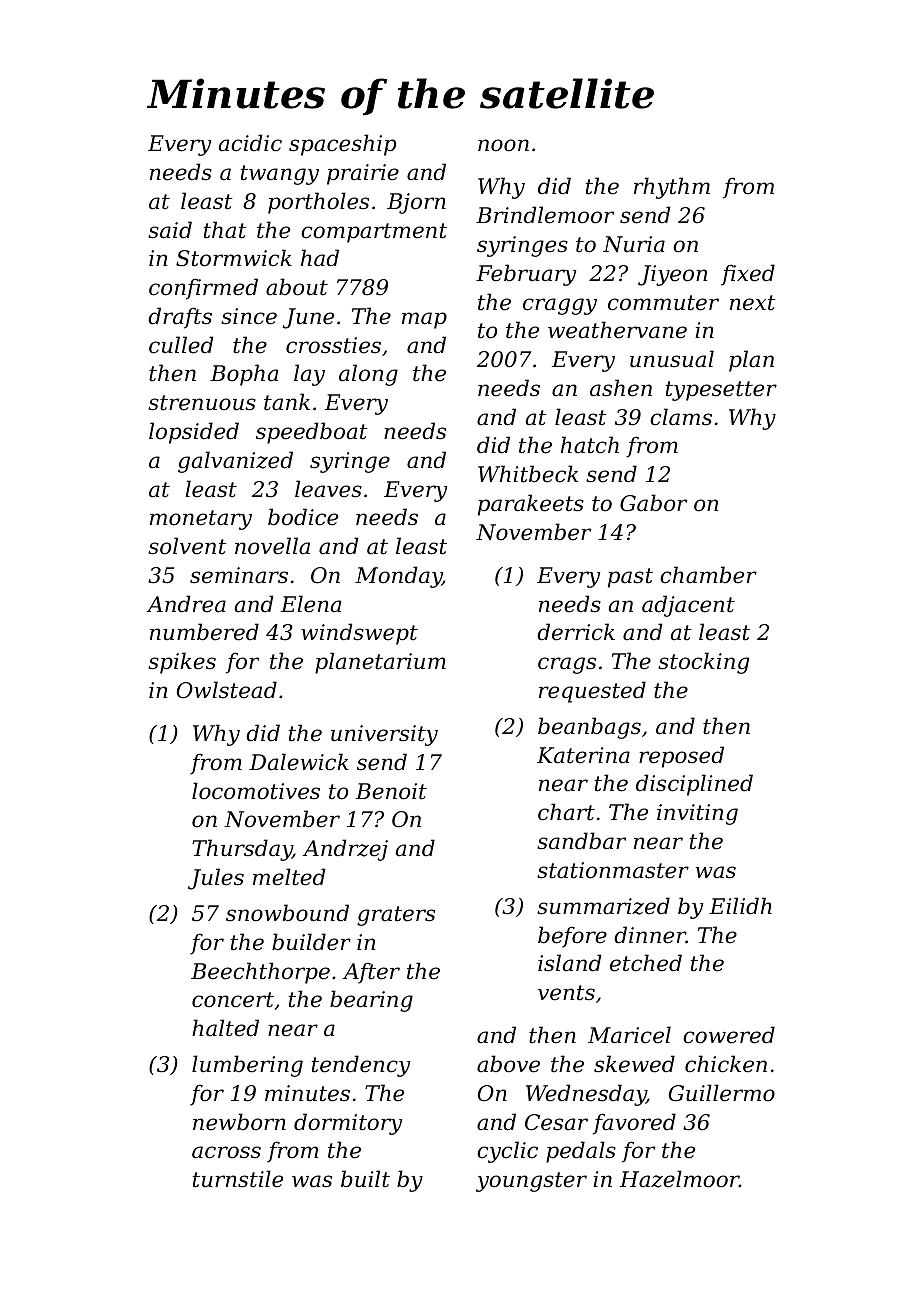 This page has width=924, height=1311. What do you see at coordinates (361, 1066) in the page?
I see `tendency` at bounding box center [361, 1066].
